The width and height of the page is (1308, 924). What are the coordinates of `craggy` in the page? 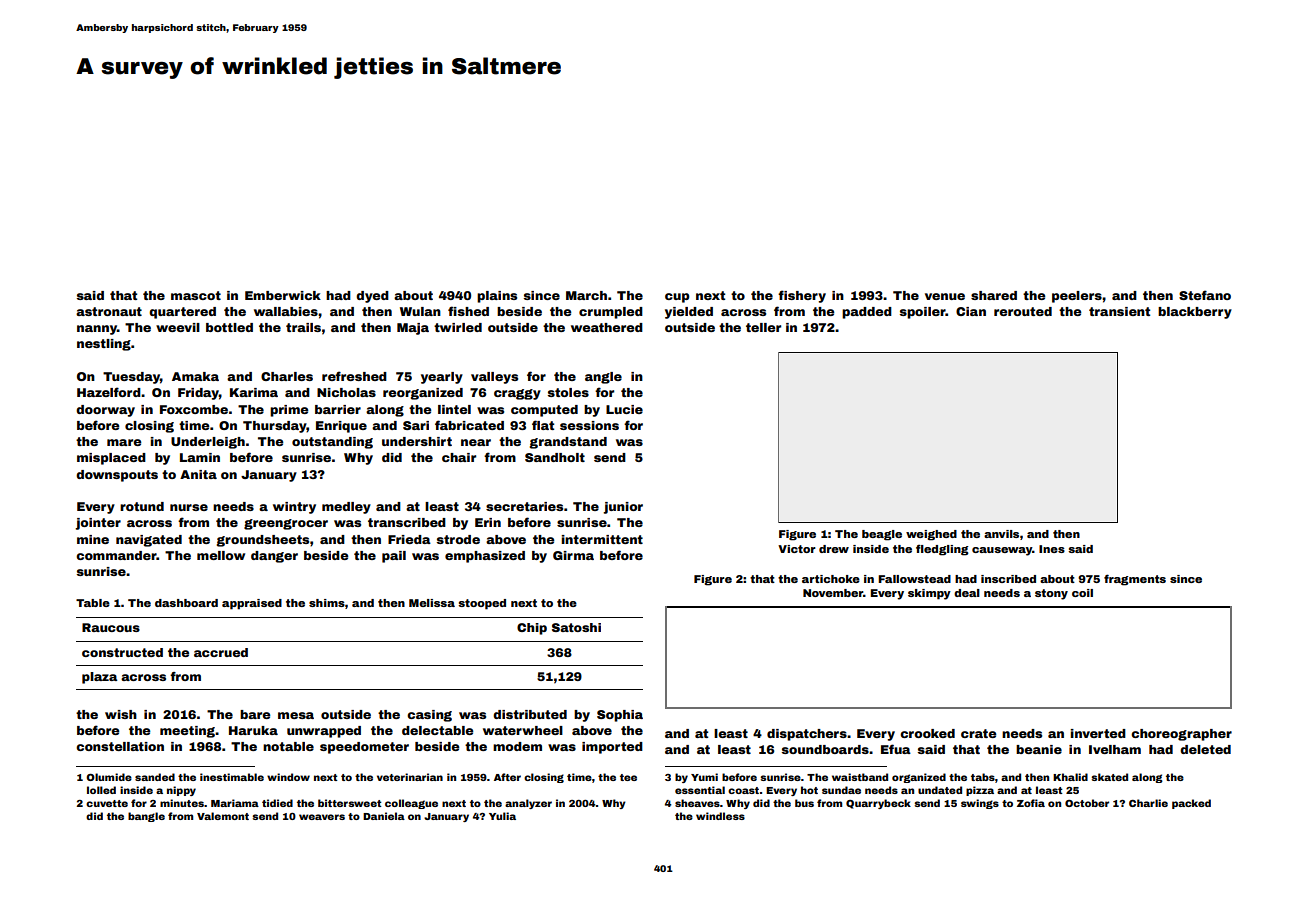 It's located at (517, 394).
